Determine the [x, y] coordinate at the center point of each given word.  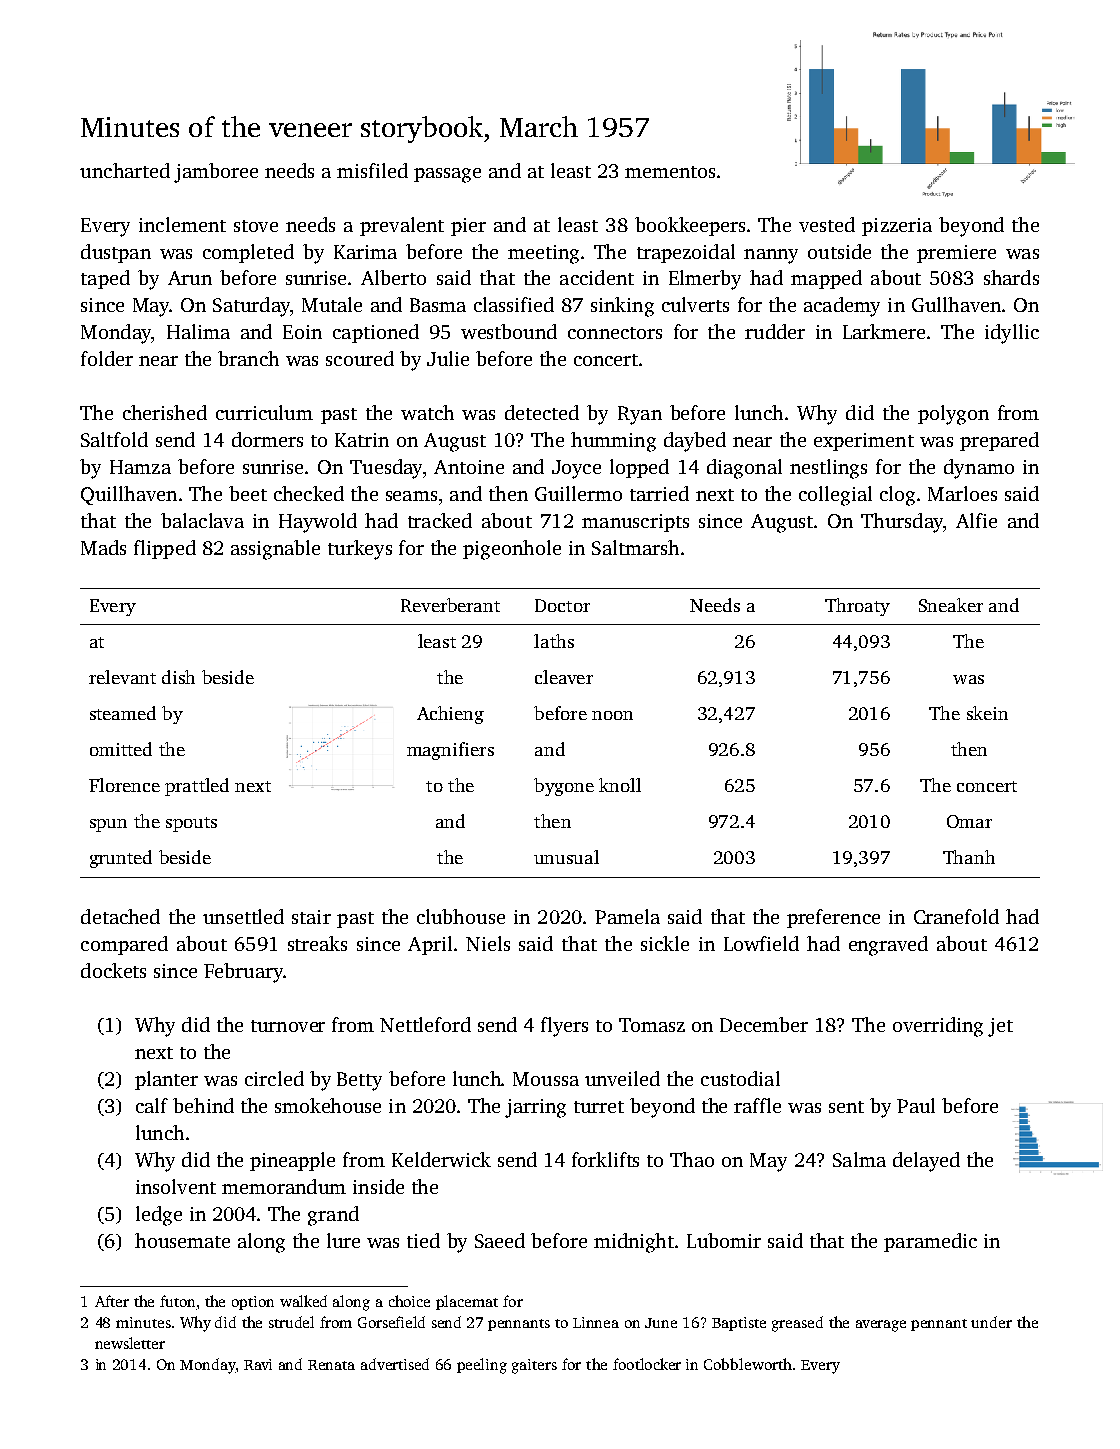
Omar [969, 821]
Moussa [546, 1079]
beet [248, 493]
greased [797, 1324]
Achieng [450, 715]
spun [108, 825]
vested [827, 224]
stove [256, 226]
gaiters [534, 1366]
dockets [113, 970]
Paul [916, 1105]
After [112, 1301]
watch [427, 412]
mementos [670, 172]
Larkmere [884, 331]
